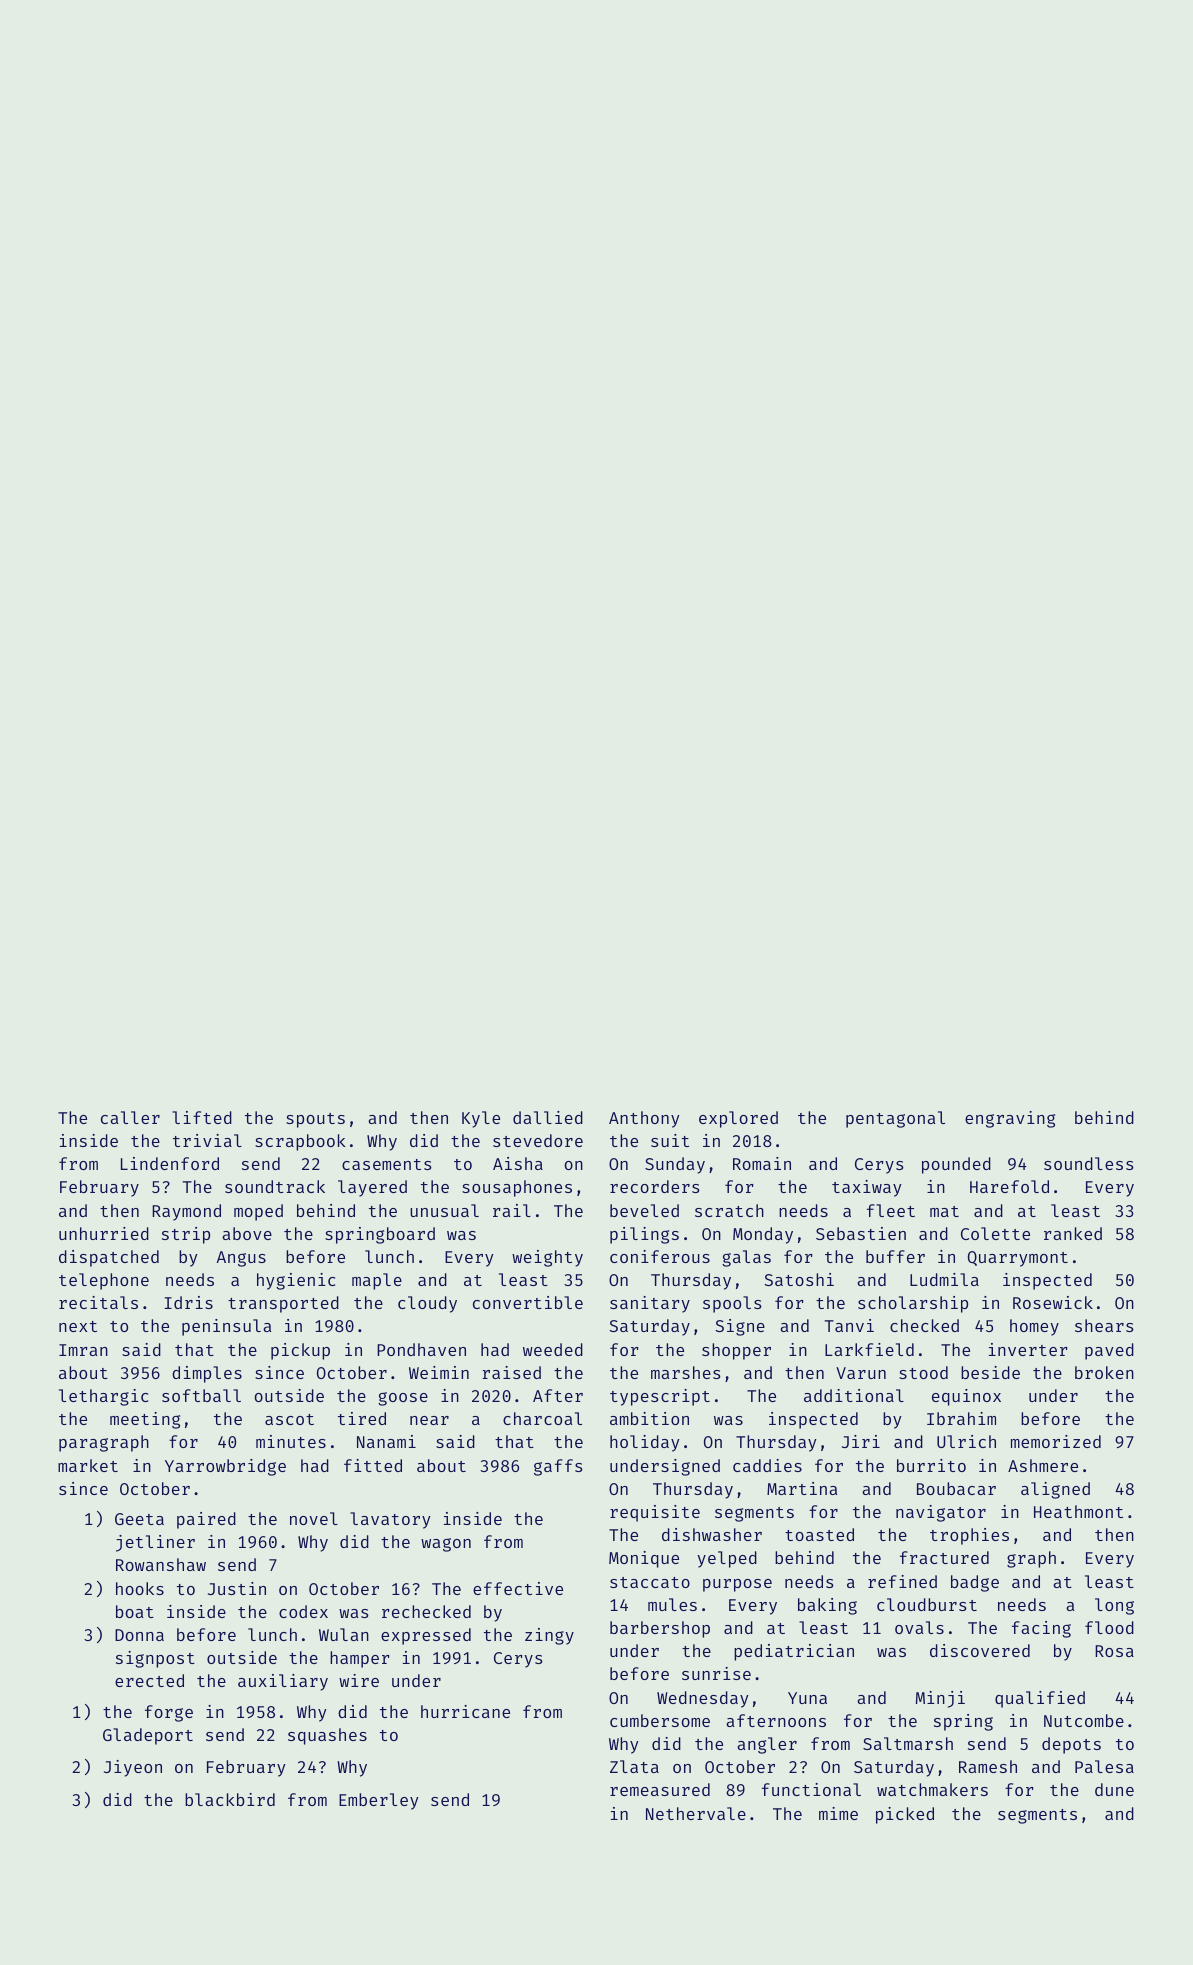  I want to click on Raymond, so click(186, 1212).
